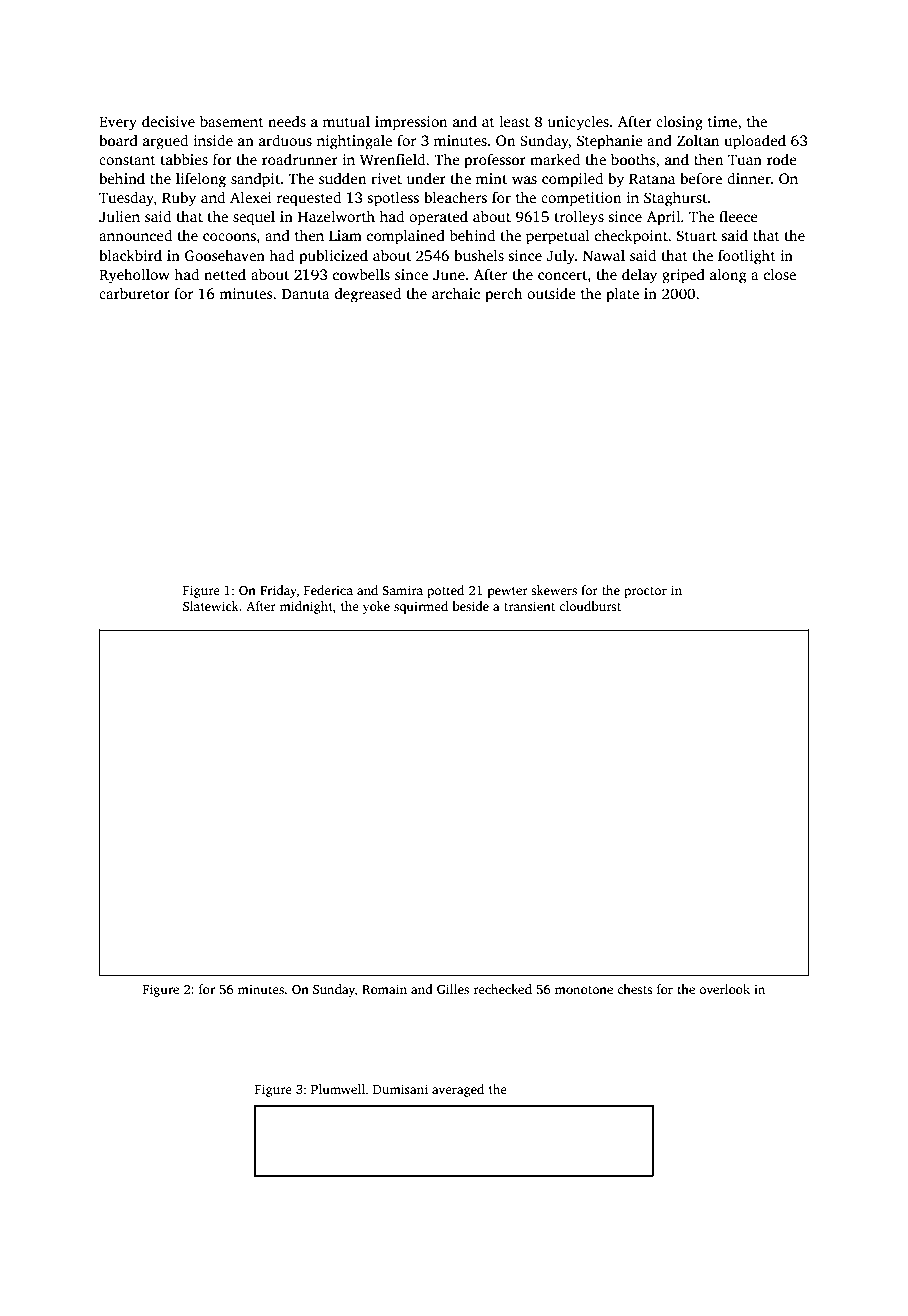 This page has height=1316, width=908. I want to click on Dumisani, so click(400, 1089).
